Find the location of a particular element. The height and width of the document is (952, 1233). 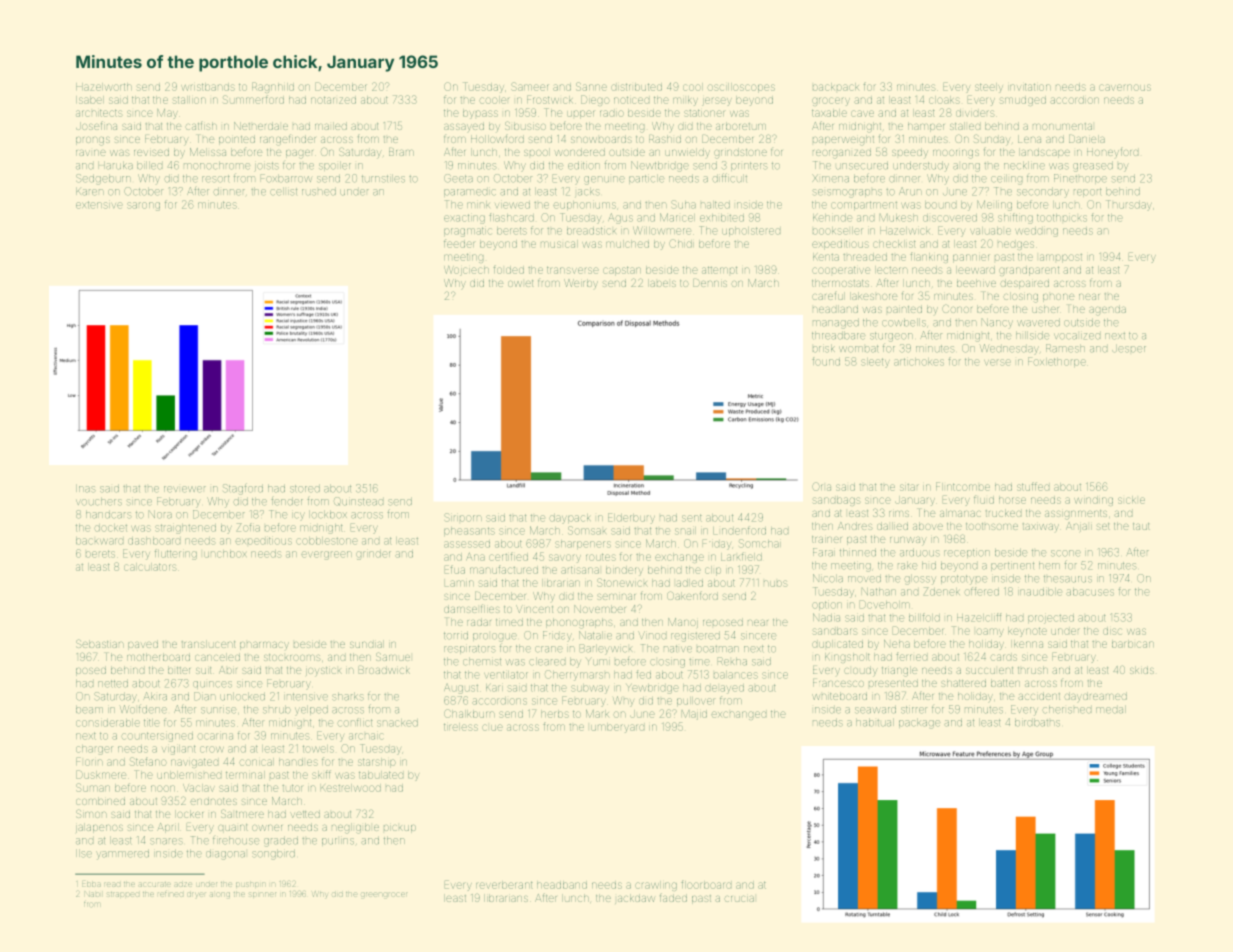

brisk is located at coordinates (824, 349).
